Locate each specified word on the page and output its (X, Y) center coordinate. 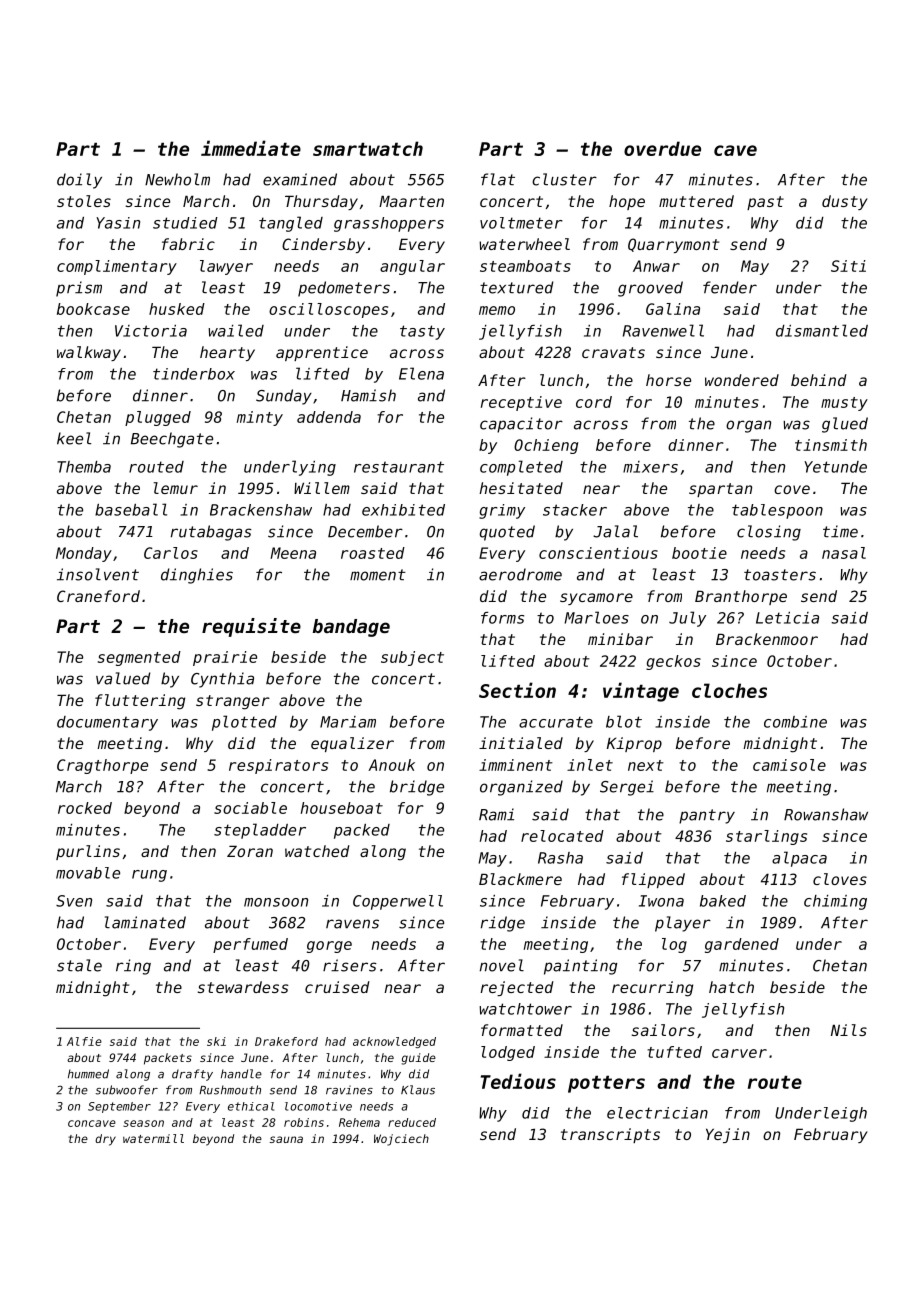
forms (502, 618)
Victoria (151, 331)
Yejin (728, 1135)
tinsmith (831, 445)
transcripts (610, 1135)
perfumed (250, 945)
